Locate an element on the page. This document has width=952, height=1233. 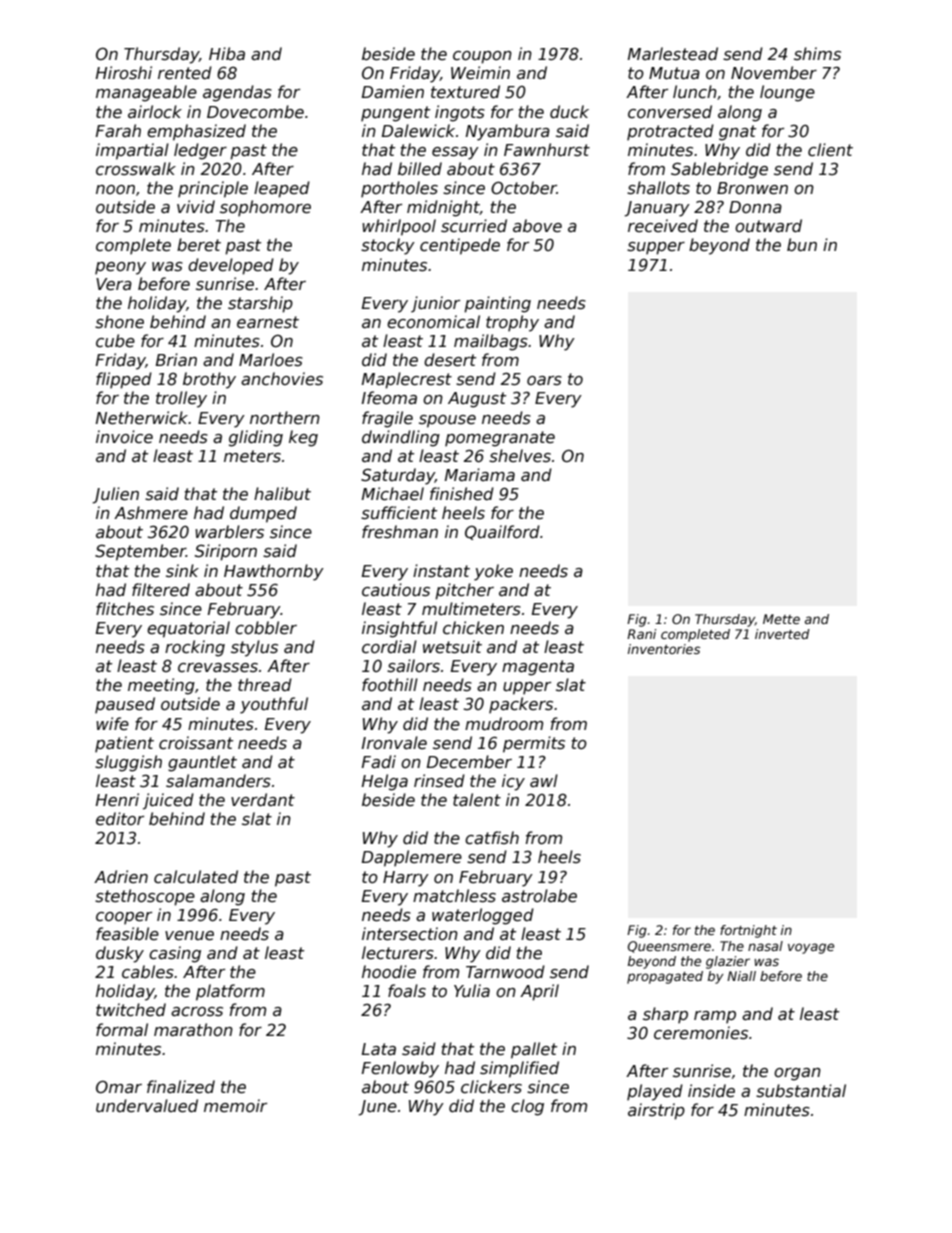
Mette is located at coordinates (781, 619).
